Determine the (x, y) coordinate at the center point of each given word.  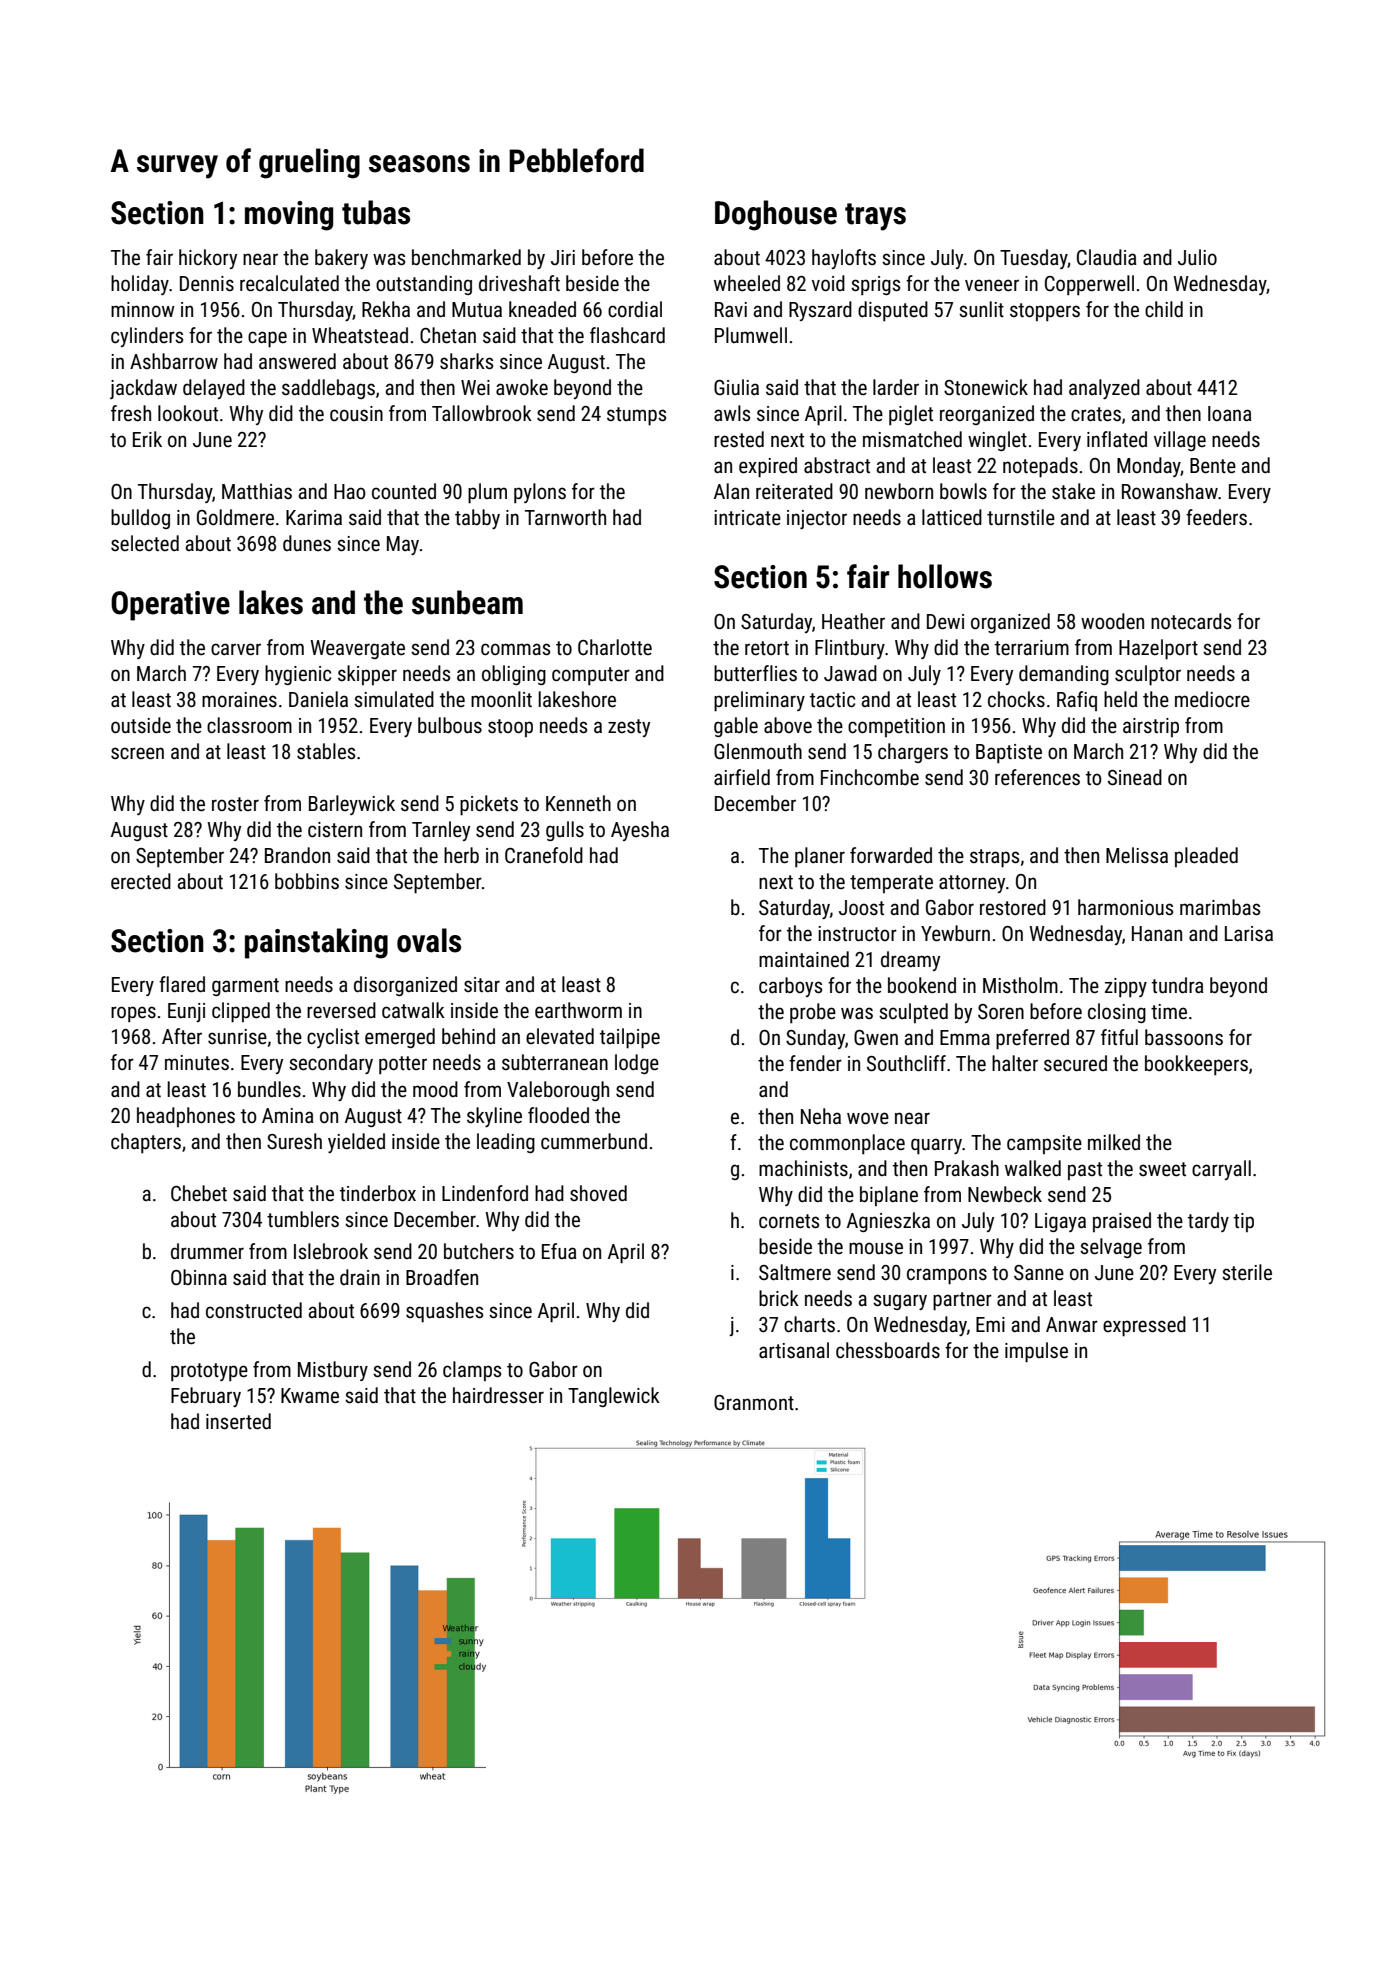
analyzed (1104, 389)
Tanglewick (614, 1397)
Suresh (294, 1141)
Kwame (310, 1396)
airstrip (1151, 727)
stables (326, 751)
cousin (356, 413)
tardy (1208, 1222)
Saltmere (795, 1272)
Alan (731, 491)
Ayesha (640, 831)
